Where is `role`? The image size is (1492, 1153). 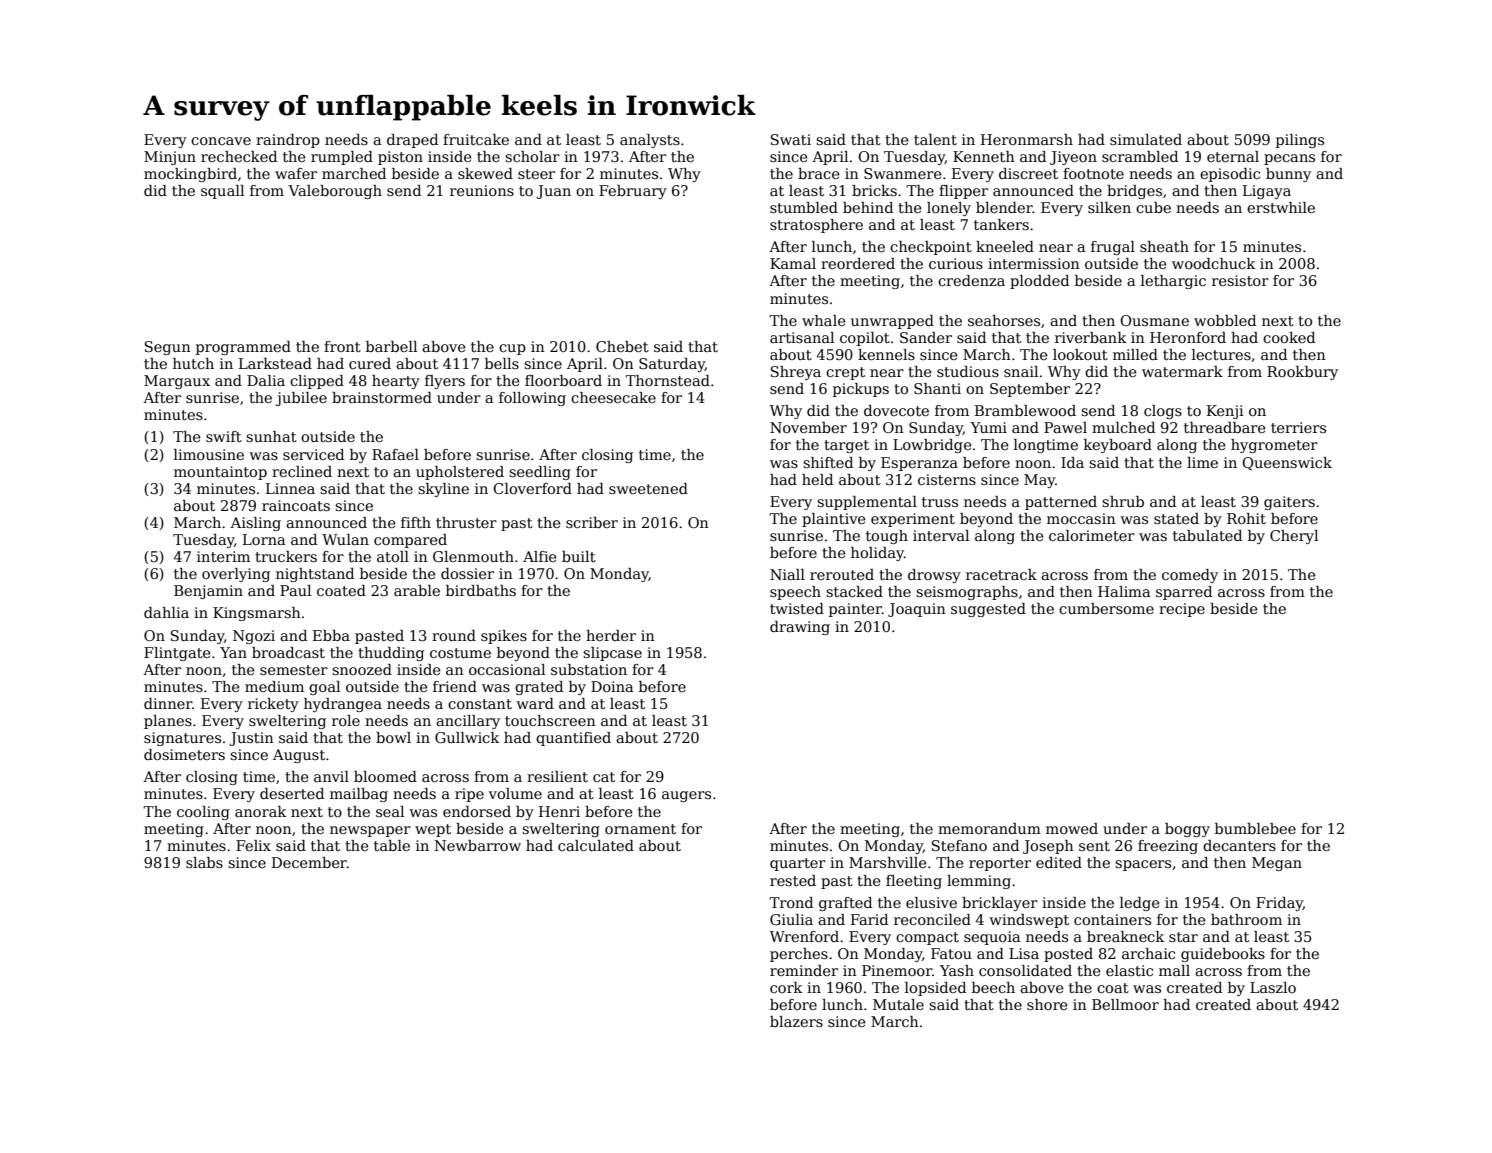
role is located at coordinates (346, 720).
